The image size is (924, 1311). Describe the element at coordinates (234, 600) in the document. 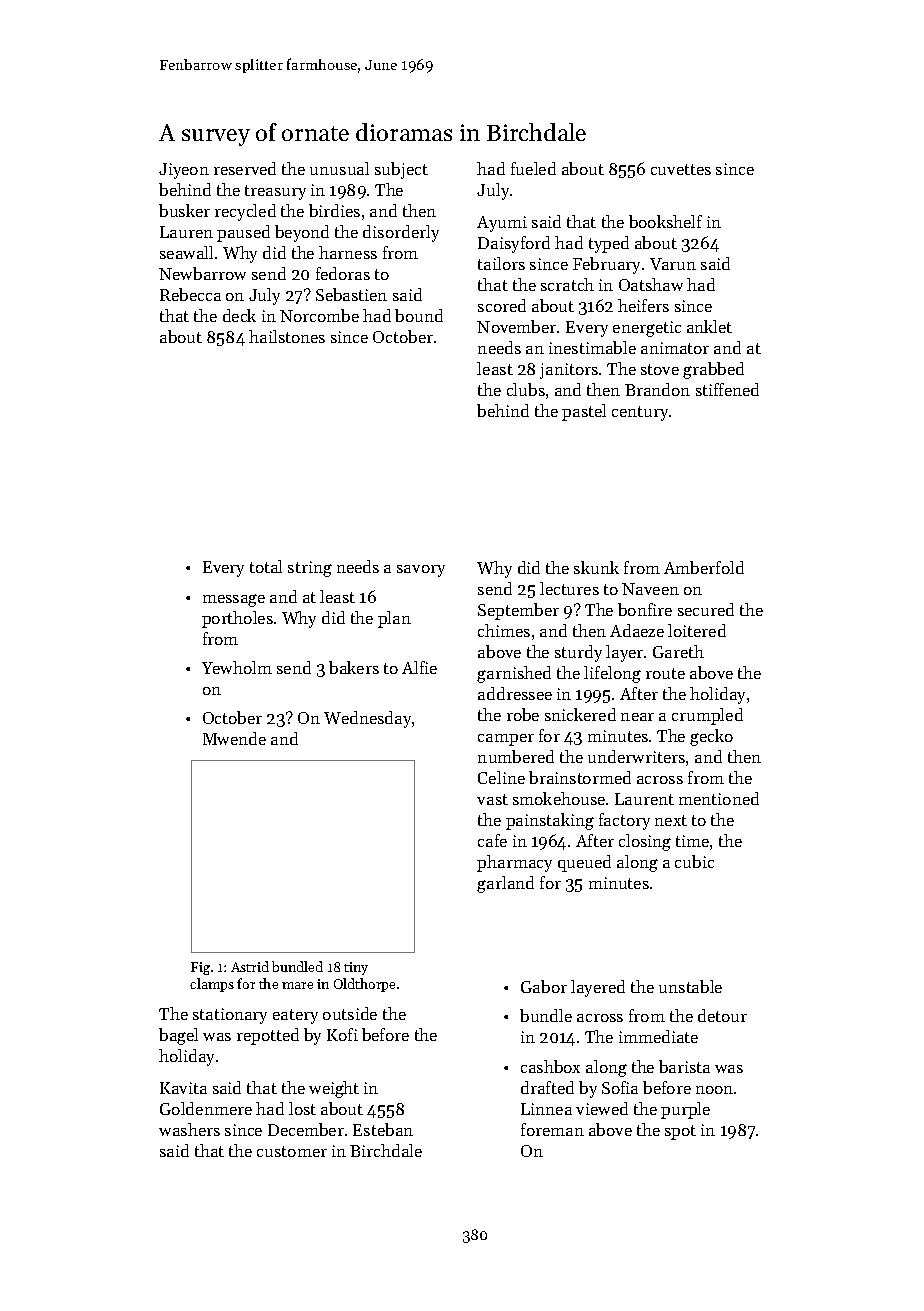

I see `message` at that location.
